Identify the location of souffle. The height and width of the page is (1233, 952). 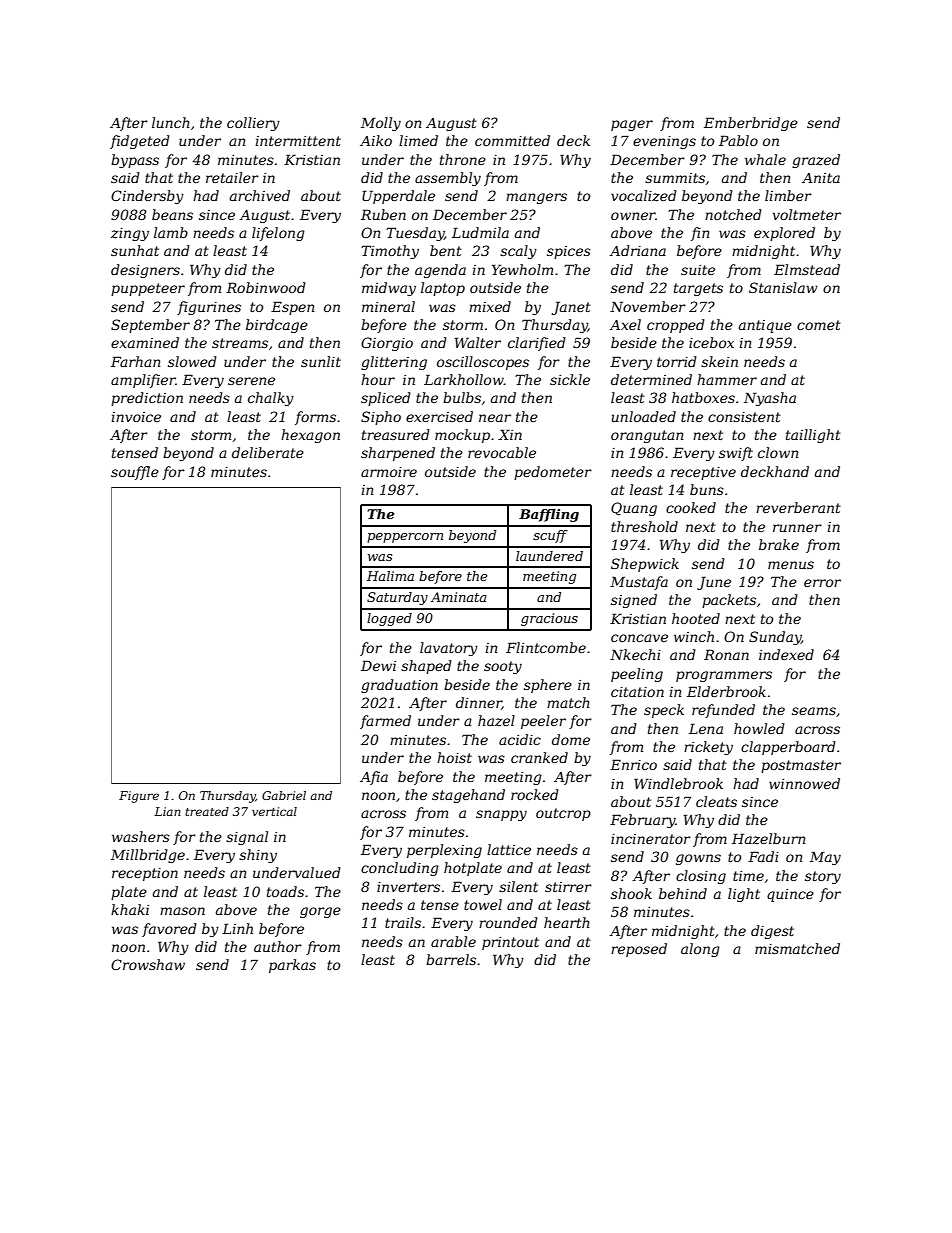
(135, 473).
